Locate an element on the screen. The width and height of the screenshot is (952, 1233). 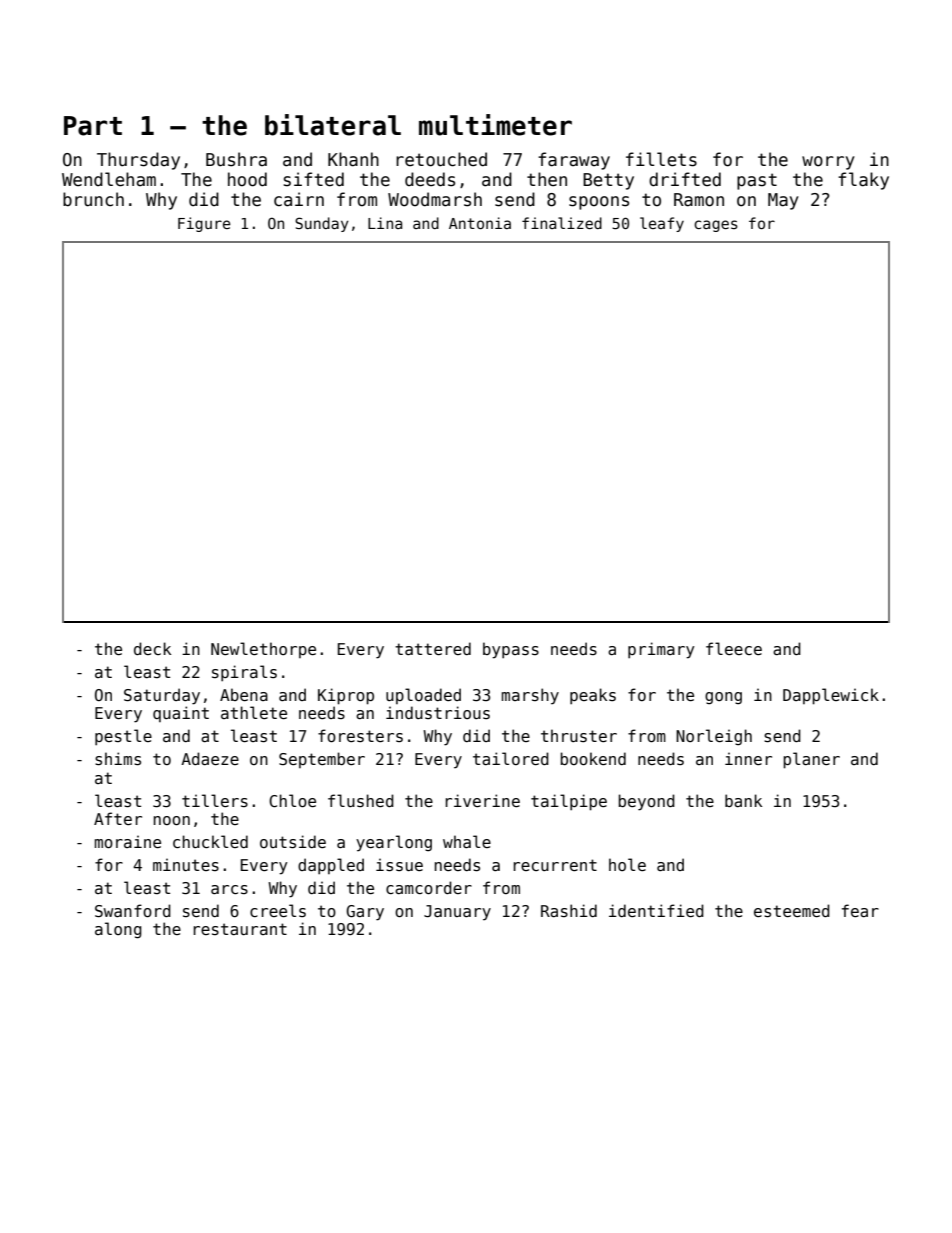
fleece is located at coordinates (734, 648).
